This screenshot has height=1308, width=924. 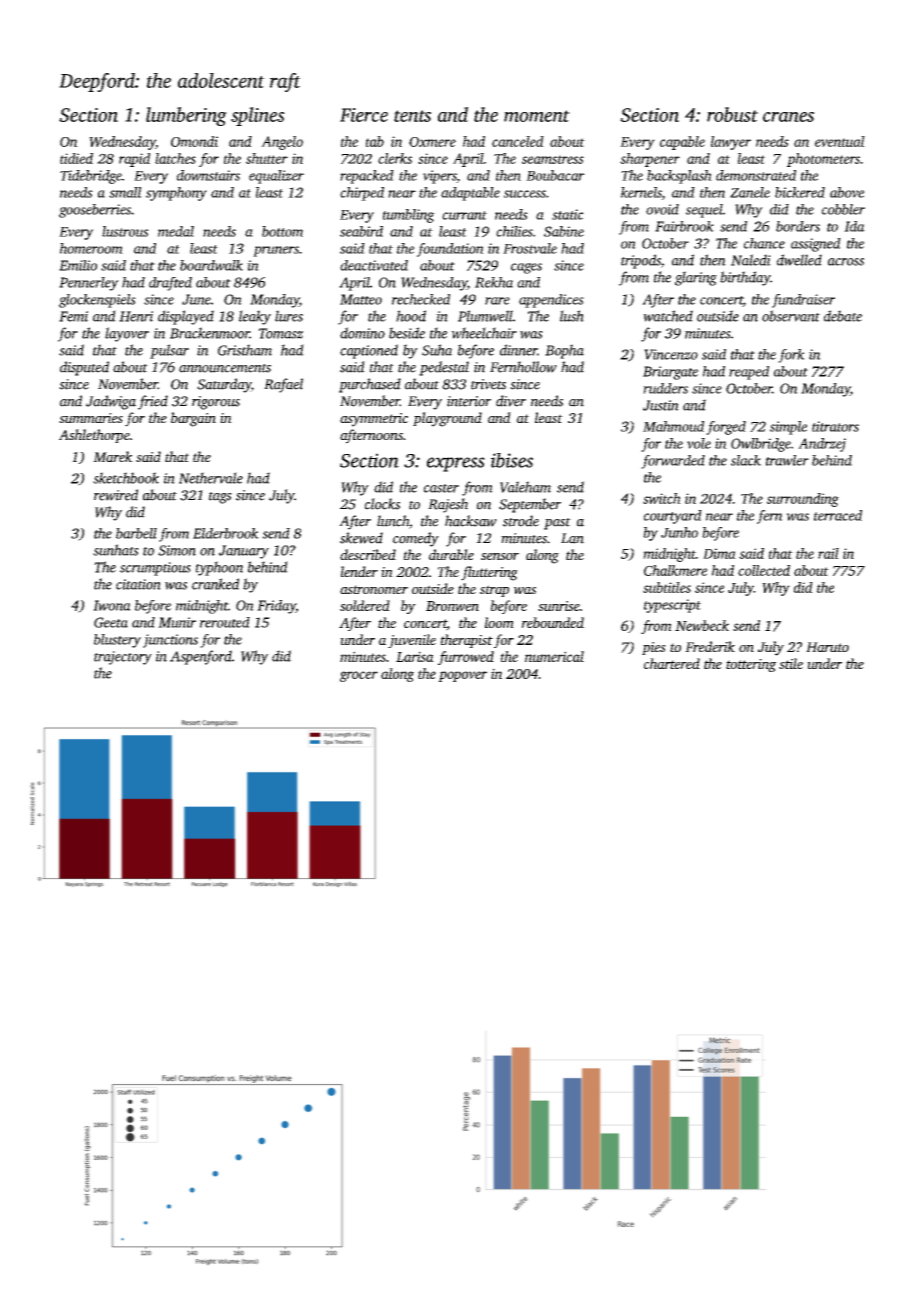 I want to click on tottering, so click(x=751, y=665).
